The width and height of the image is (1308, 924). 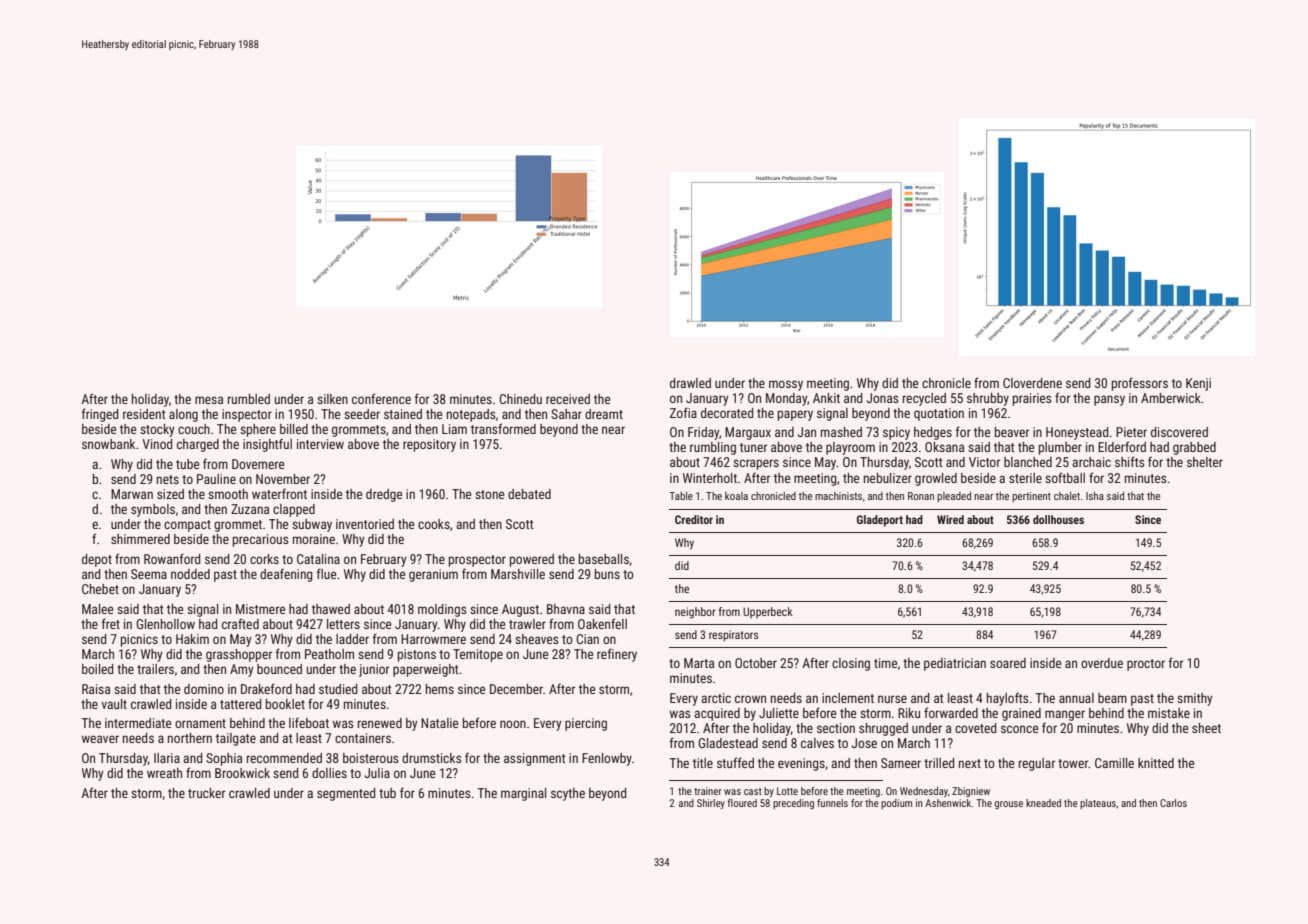 I want to click on dollhouses, so click(x=1058, y=519).
